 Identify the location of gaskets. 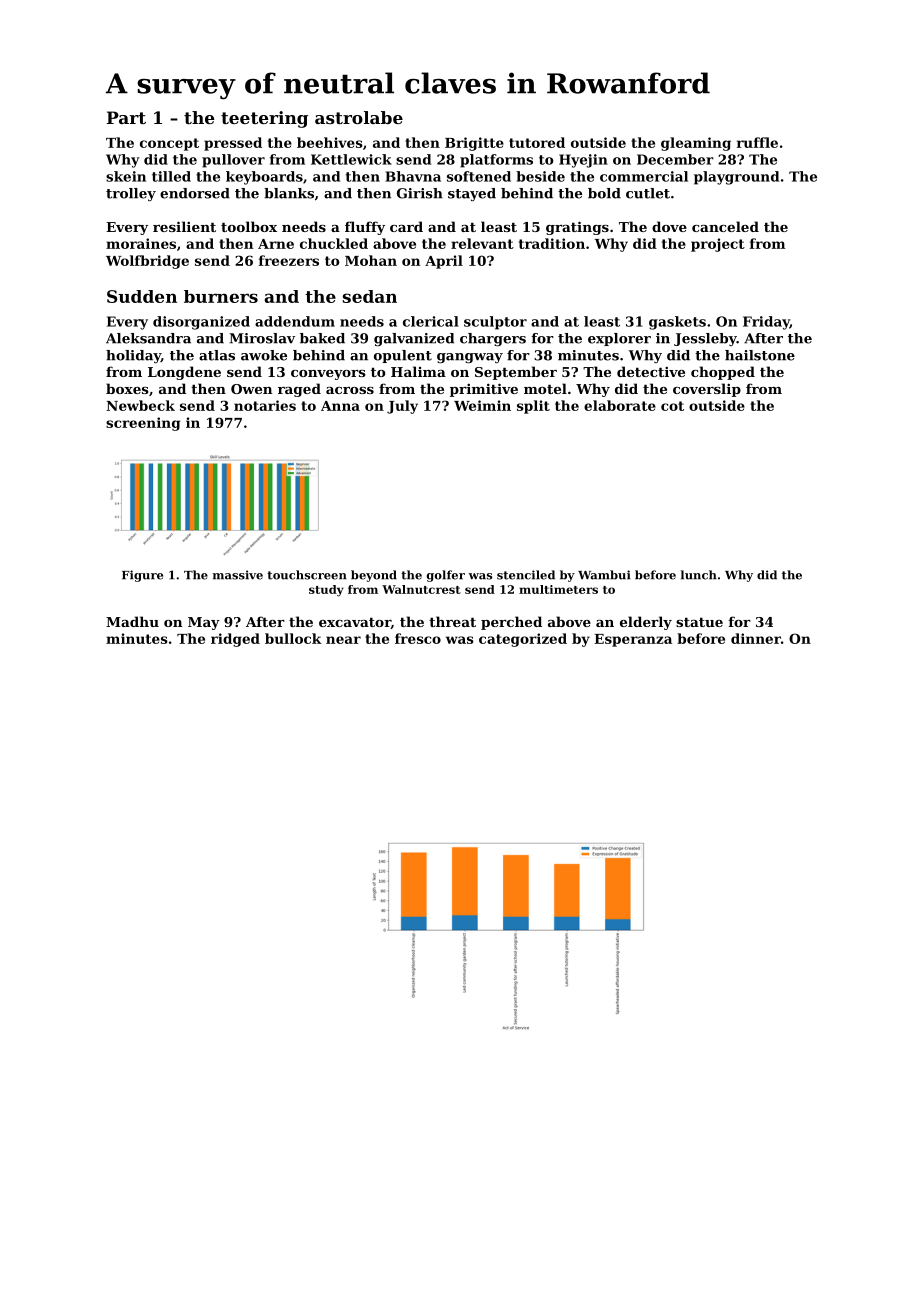
(677, 323).
